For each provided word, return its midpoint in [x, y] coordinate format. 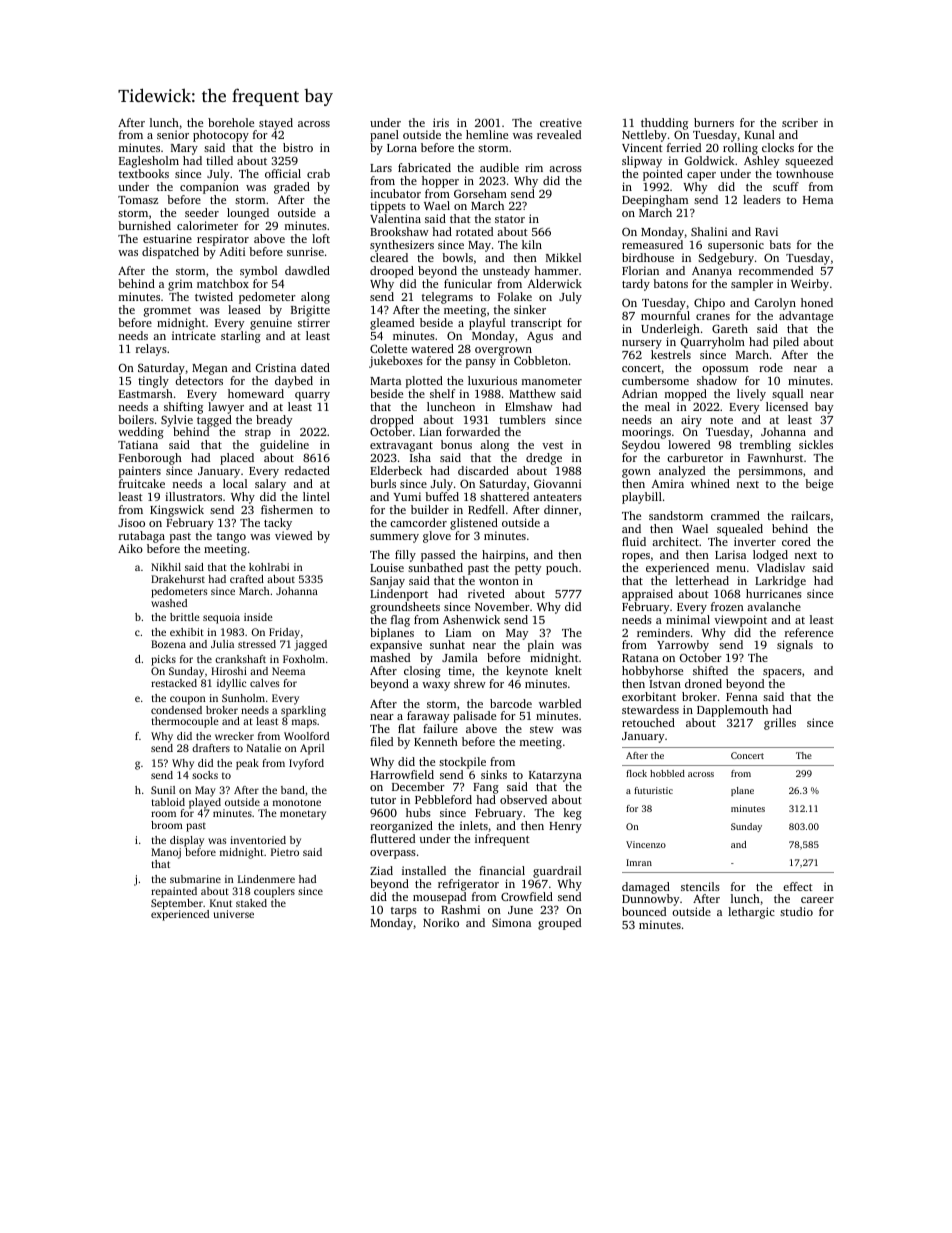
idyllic [231, 684]
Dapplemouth [732, 711]
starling [241, 337]
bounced [644, 911]
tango [231, 538]
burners [714, 122]
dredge [544, 459]
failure [440, 728]
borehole [231, 122]
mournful [665, 315]
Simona [511, 922]
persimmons [771, 472]
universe [233, 914]
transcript [536, 324]
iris [441, 122]
